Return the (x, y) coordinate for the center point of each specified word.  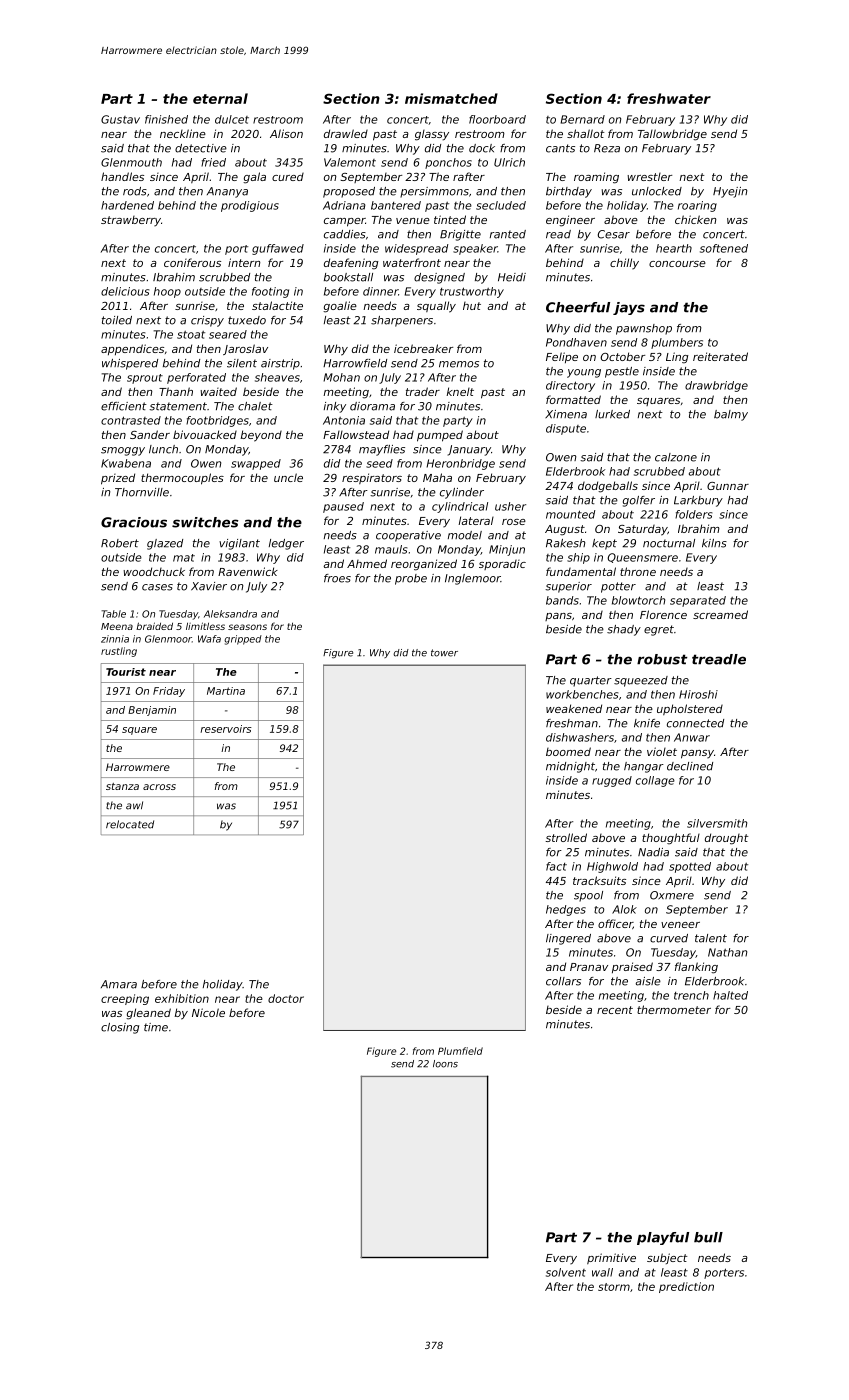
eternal (220, 98)
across (159, 787)
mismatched (451, 98)
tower (444, 653)
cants (560, 148)
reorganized (424, 565)
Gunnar (728, 486)
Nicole (208, 1012)
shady (624, 630)
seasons (247, 627)
